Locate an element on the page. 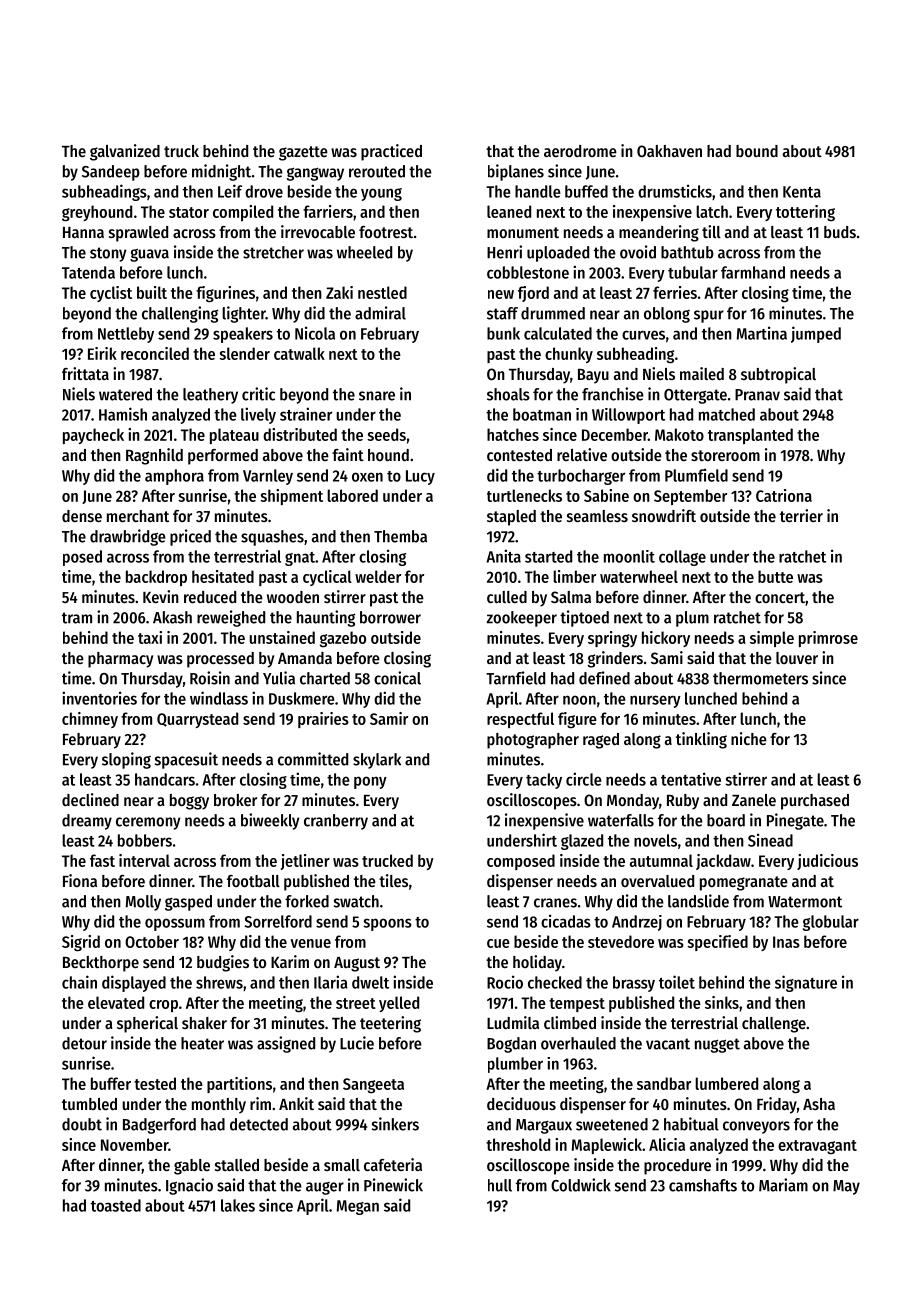 The width and height of the document is (924, 1314). Oakhaven is located at coordinates (669, 151).
